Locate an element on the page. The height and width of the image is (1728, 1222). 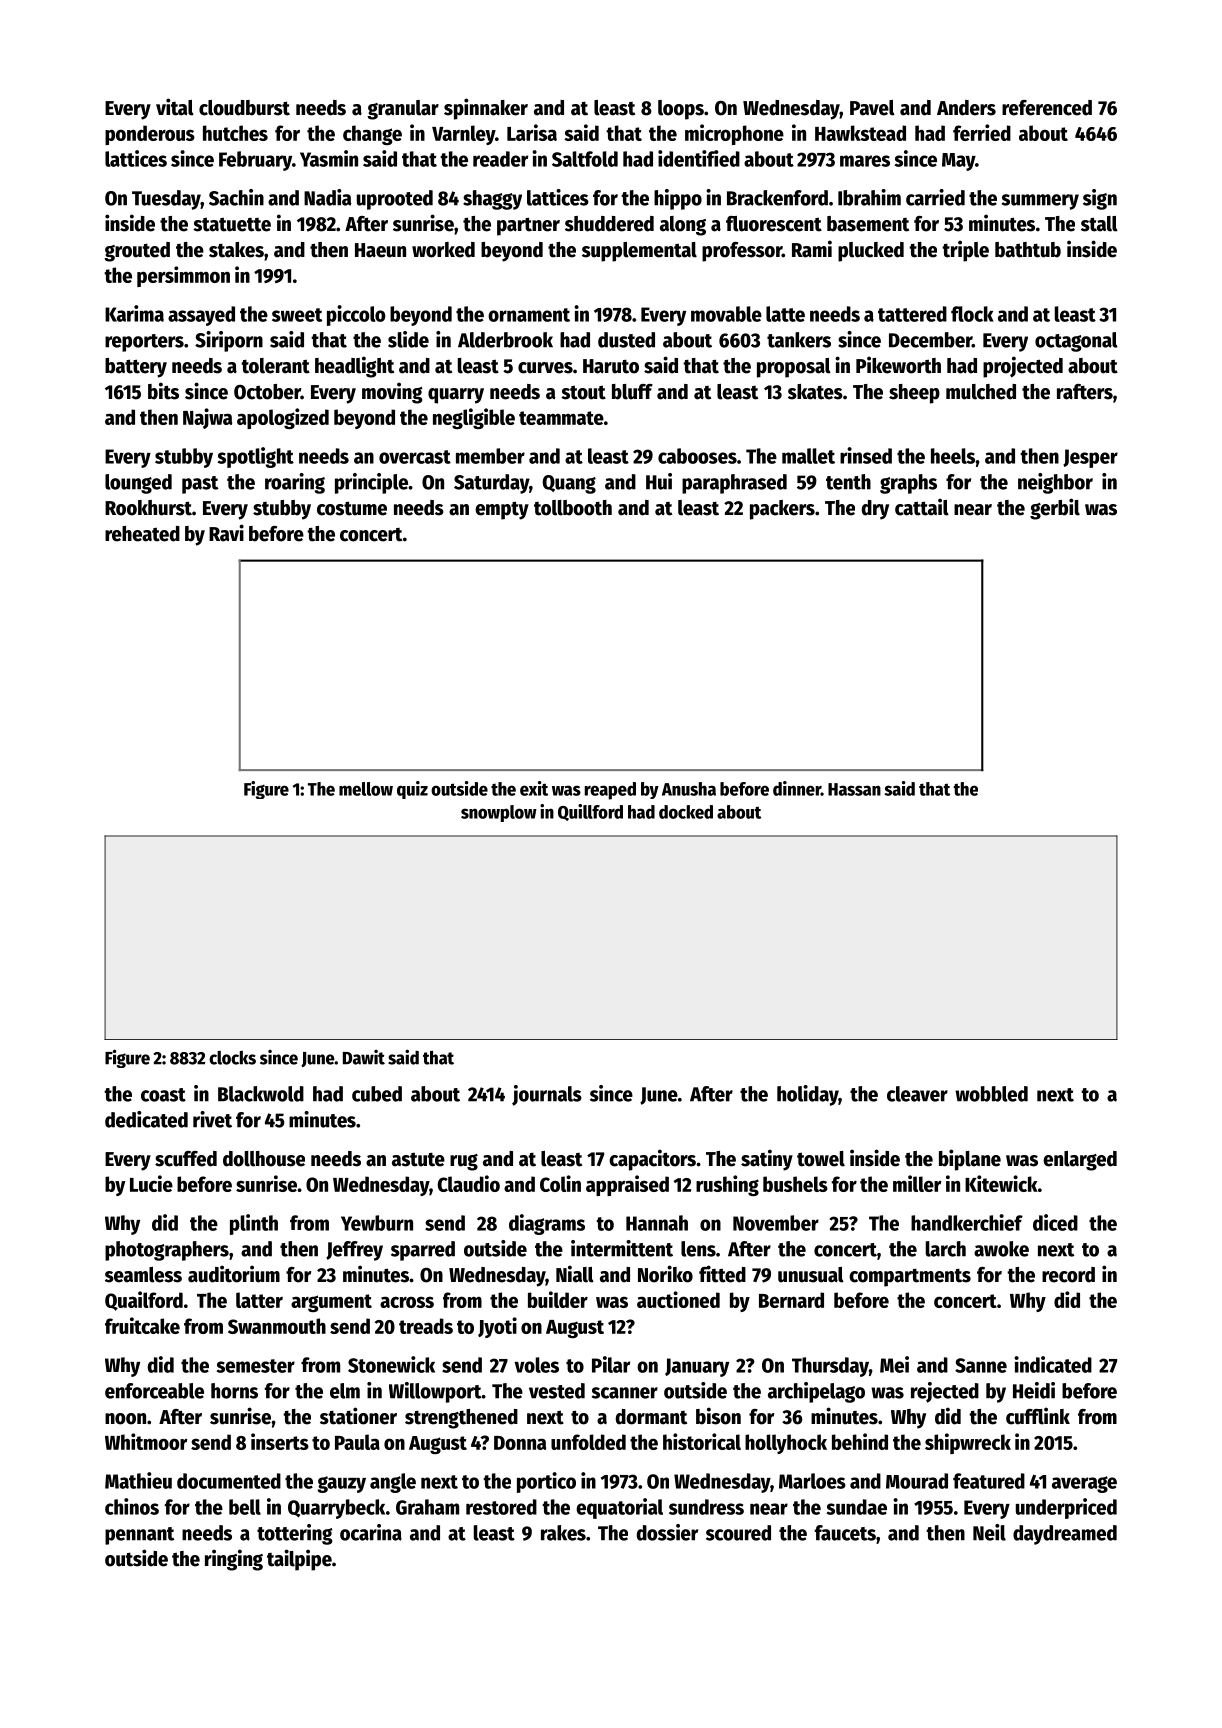
mellow is located at coordinates (366, 789).
